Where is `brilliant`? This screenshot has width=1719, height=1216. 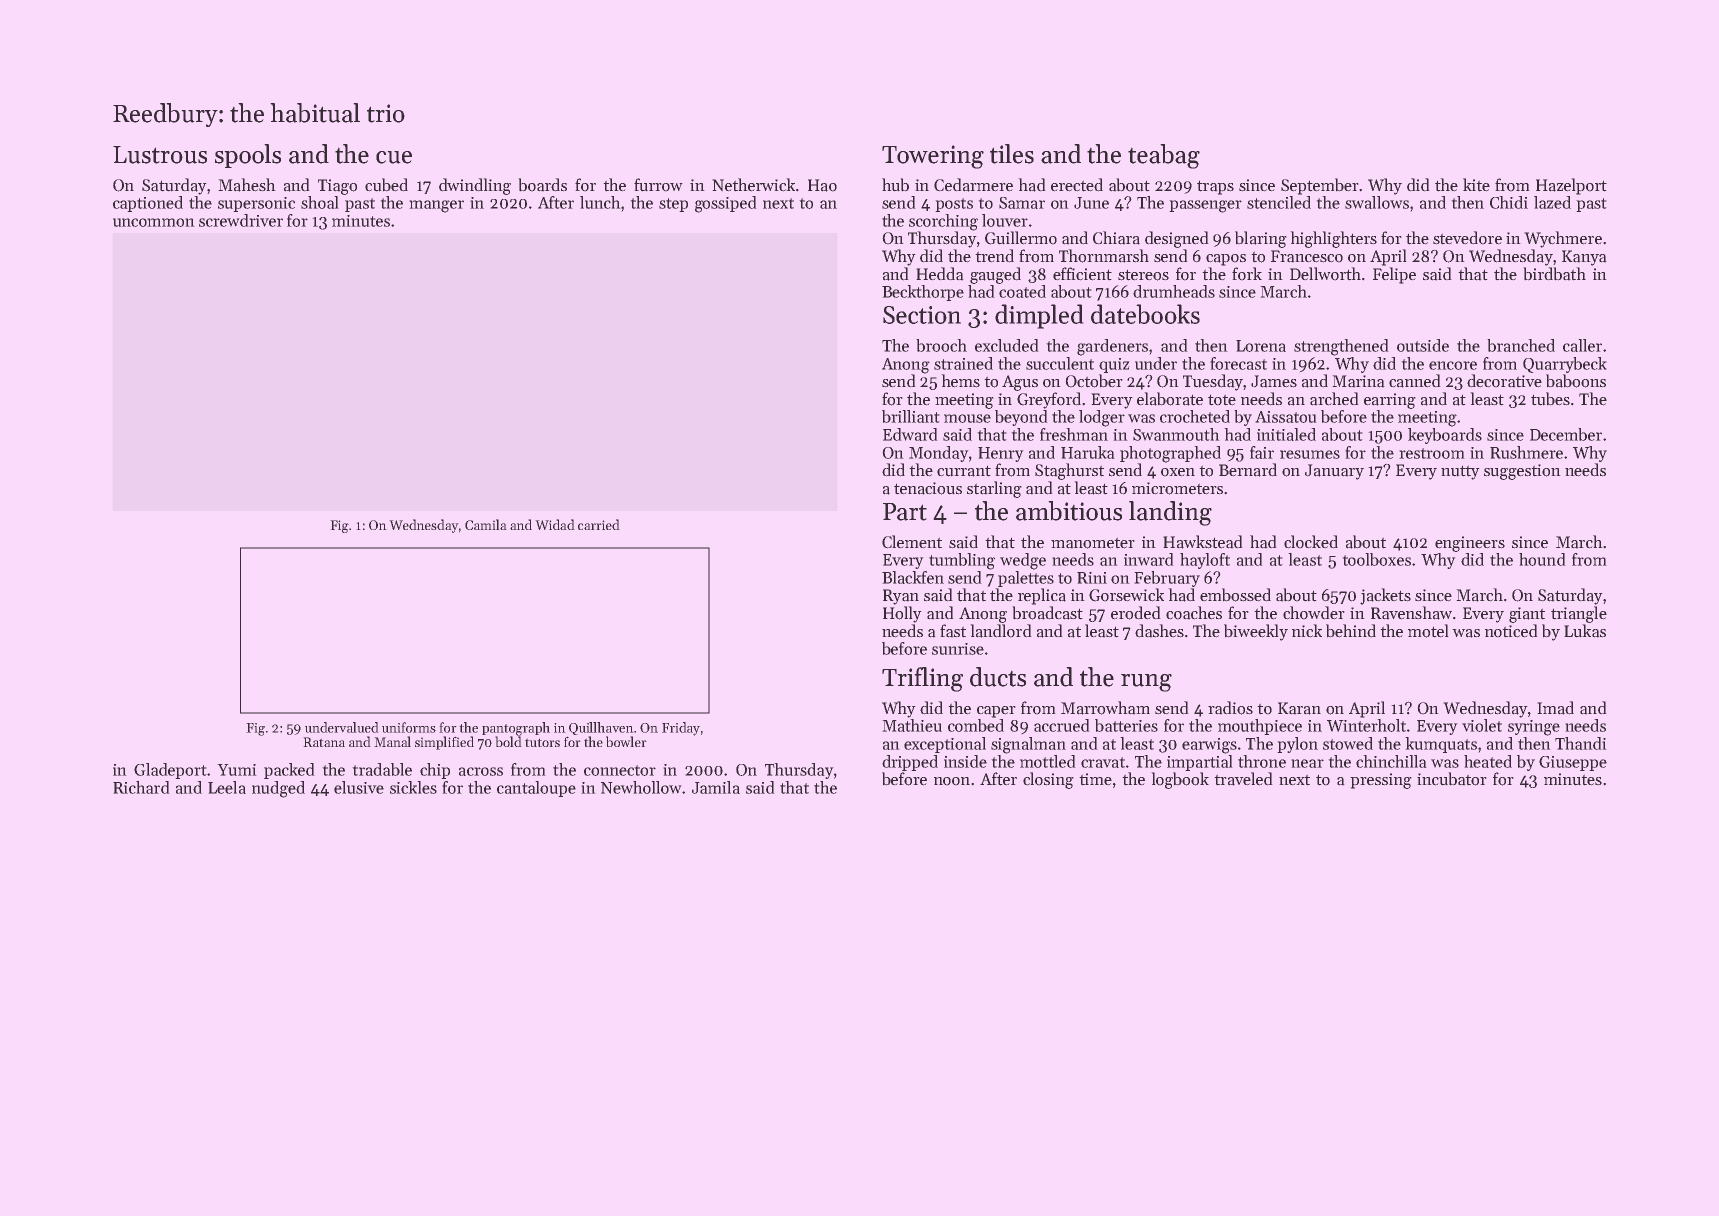
brilliant is located at coordinates (910, 416).
